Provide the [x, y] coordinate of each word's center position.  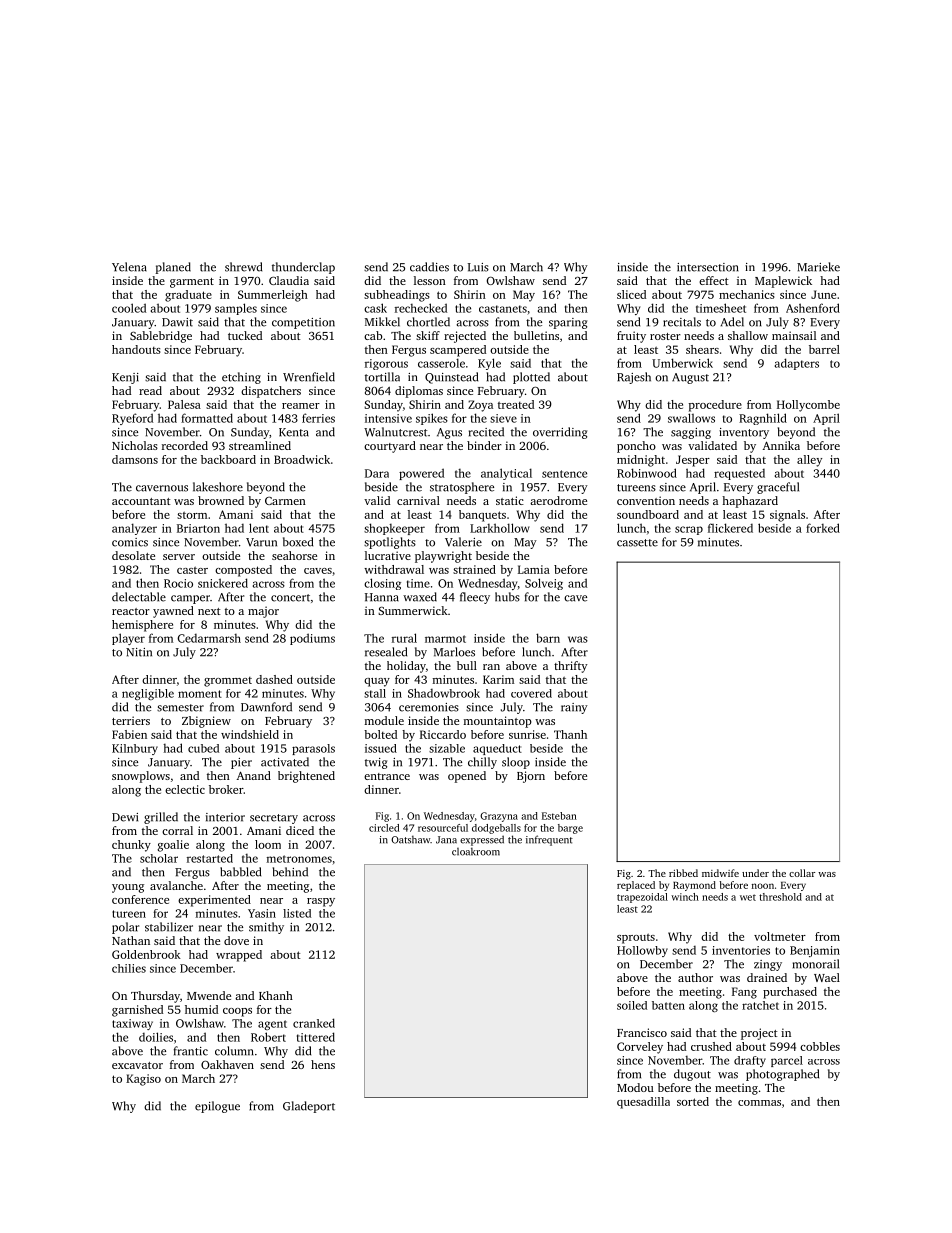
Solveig [544, 584]
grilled [161, 818]
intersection [708, 267]
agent [272, 1025]
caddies [429, 267]
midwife [720, 873]
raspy [321, 902]
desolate [133, 555]
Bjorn [531, 777]
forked [823, 528]
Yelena [129, 267]
